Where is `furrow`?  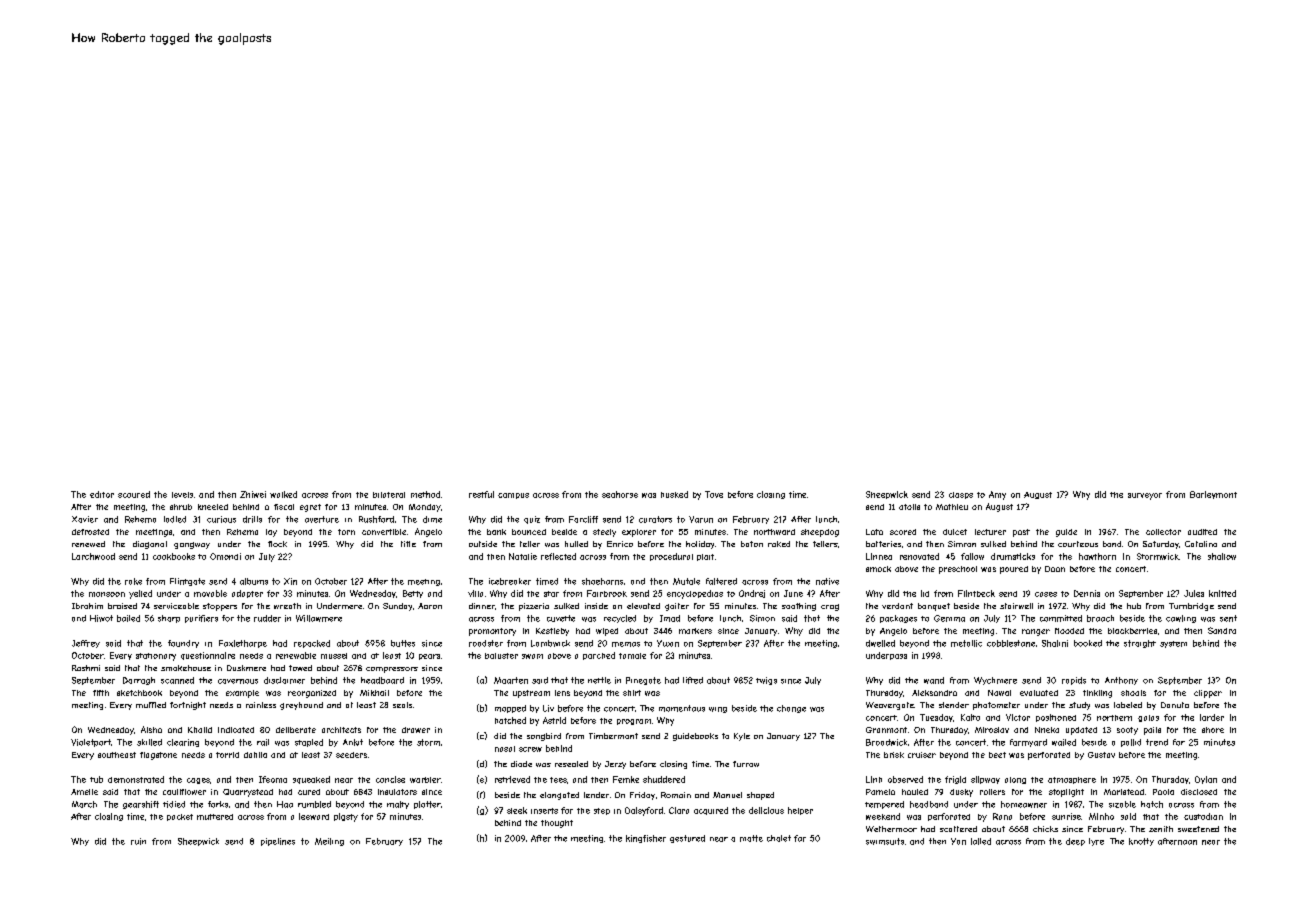 furrow is located at coordinates (746, 764).
